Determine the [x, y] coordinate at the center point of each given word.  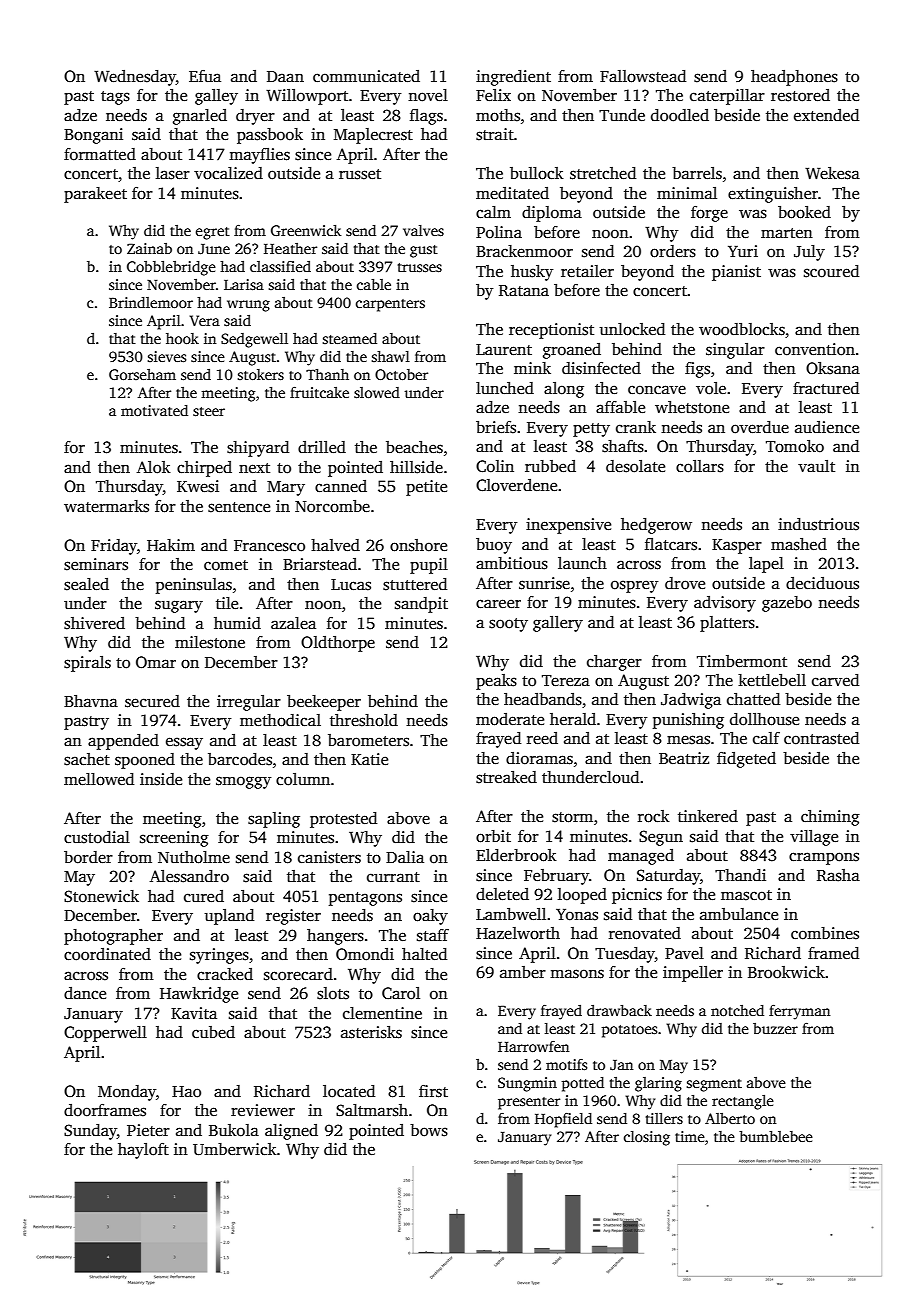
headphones [794, 78]
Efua [205, 76]
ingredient [513, 78]
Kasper [737, 546]
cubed [213, 1032]
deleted [502, 894]
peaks [496, 682]
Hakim [171, 545]
